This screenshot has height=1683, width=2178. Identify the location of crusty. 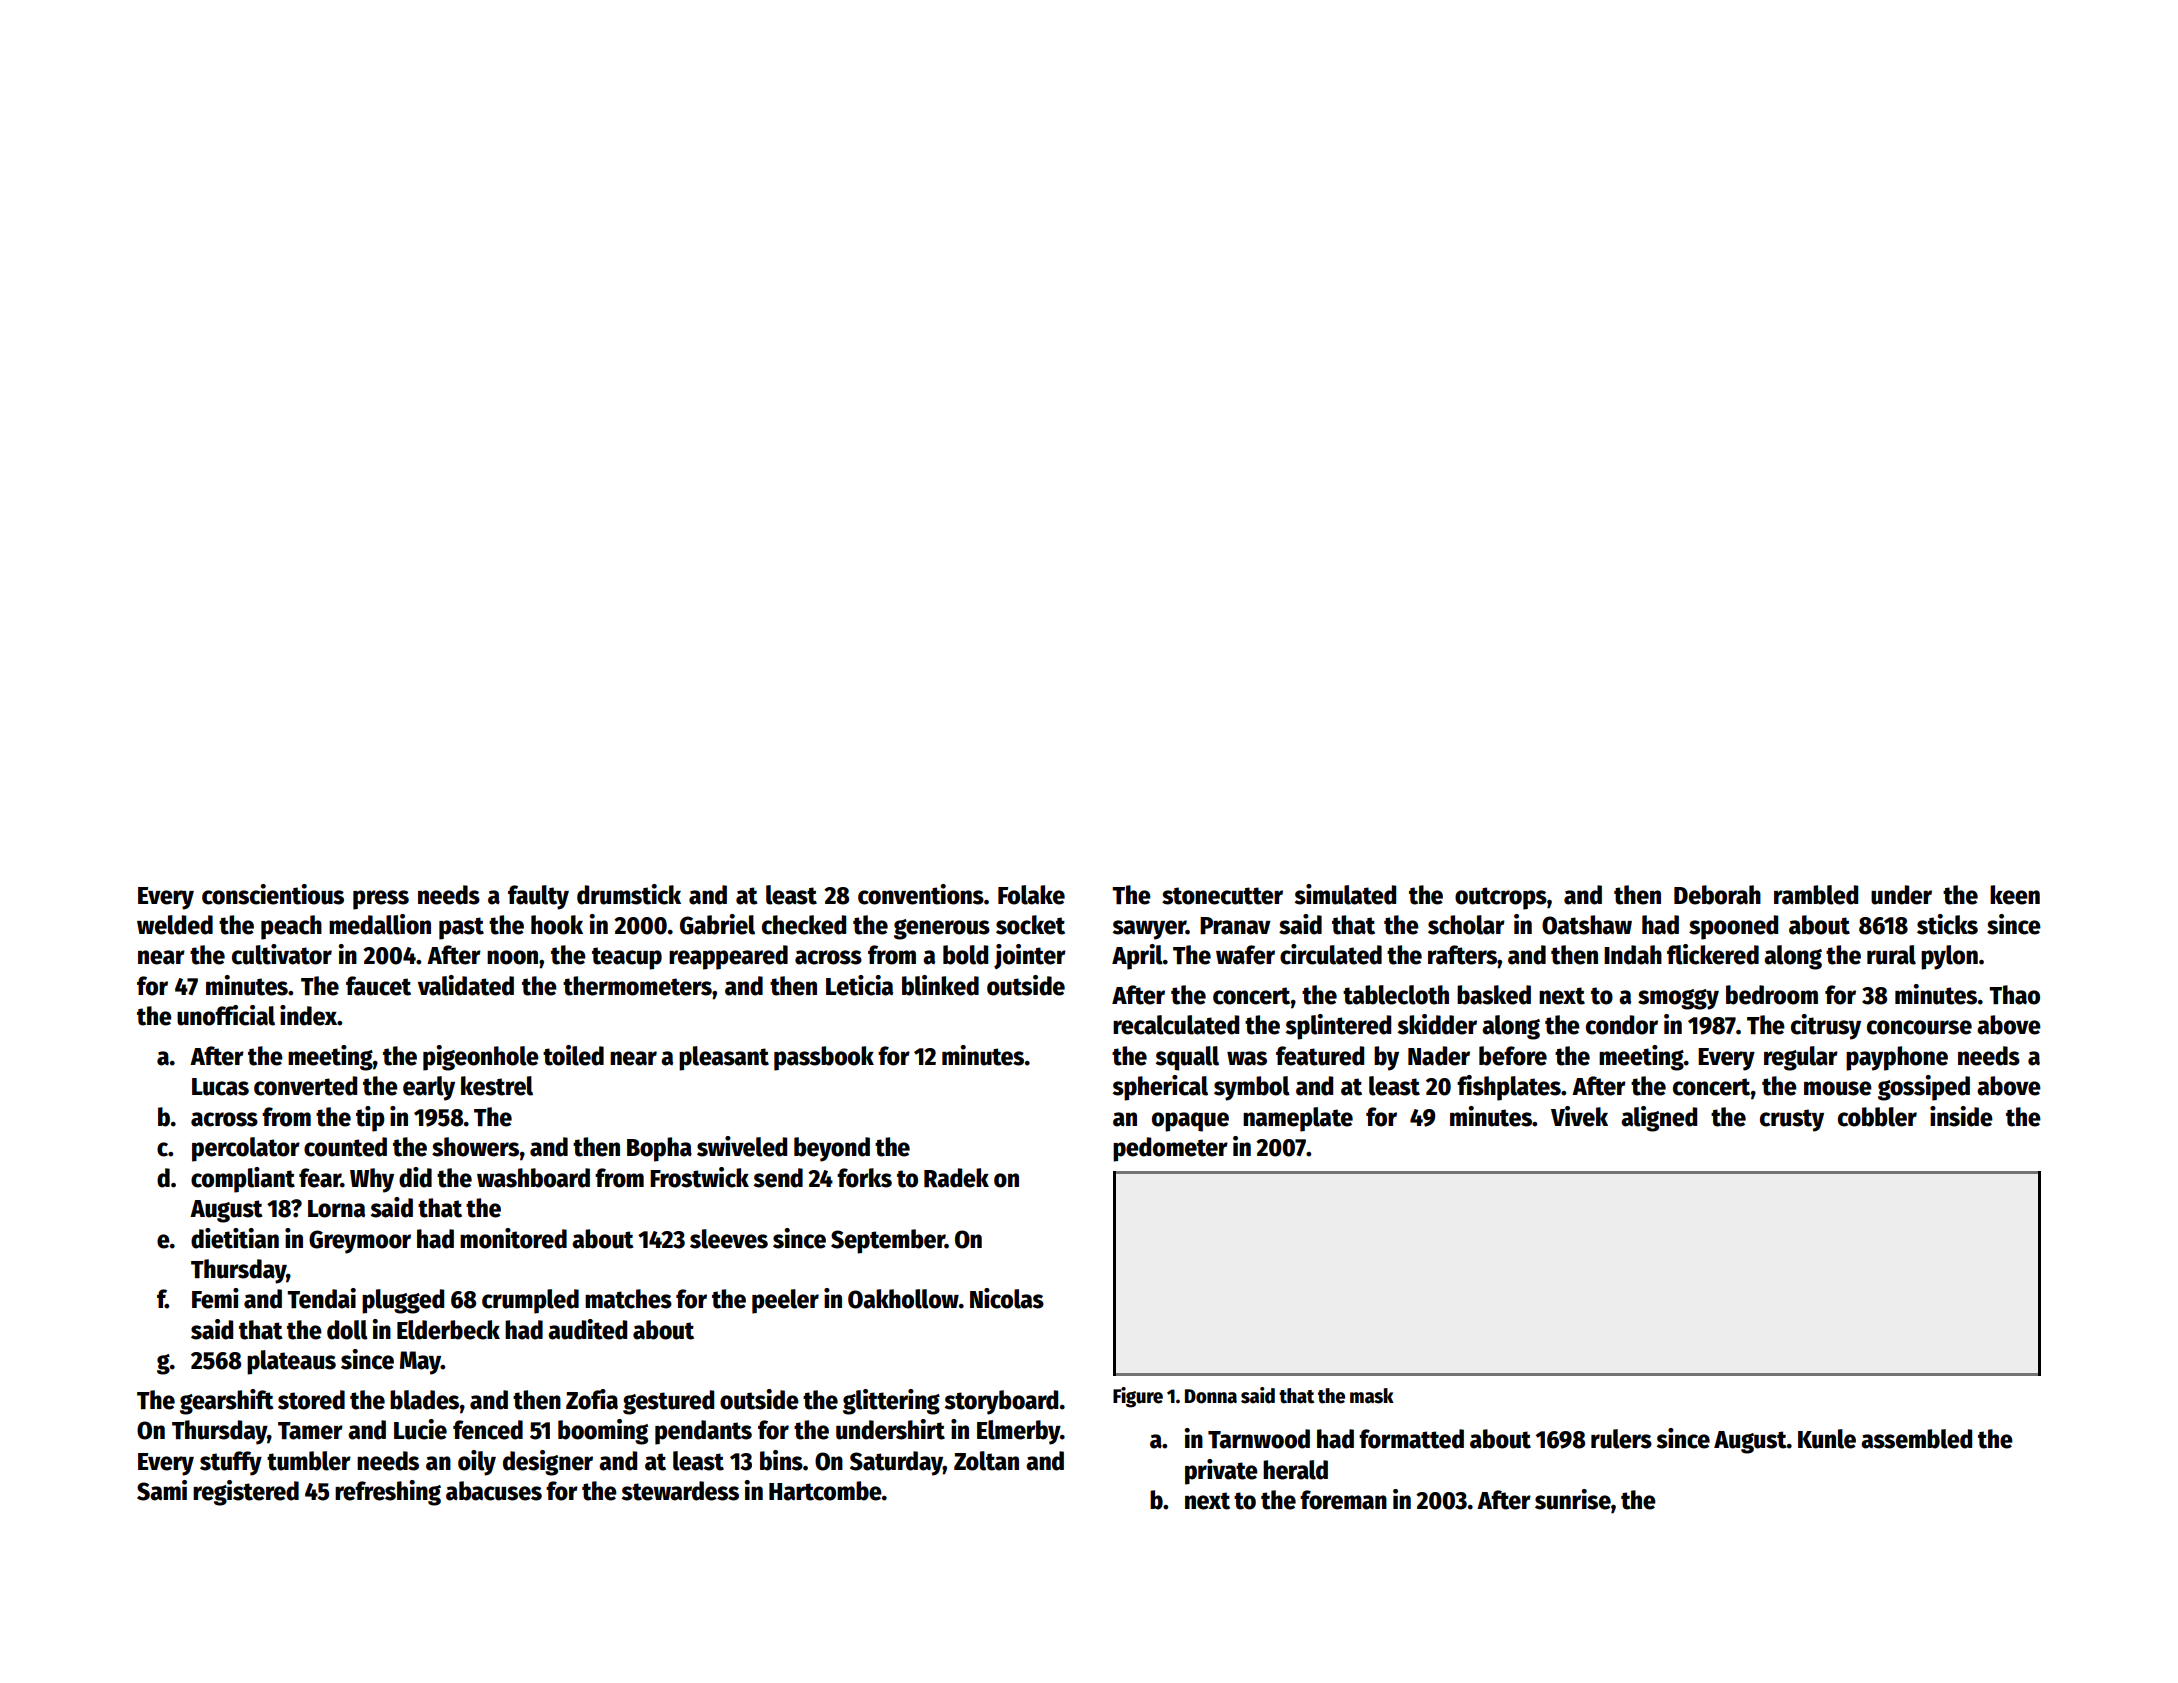
(1792, 1120).
